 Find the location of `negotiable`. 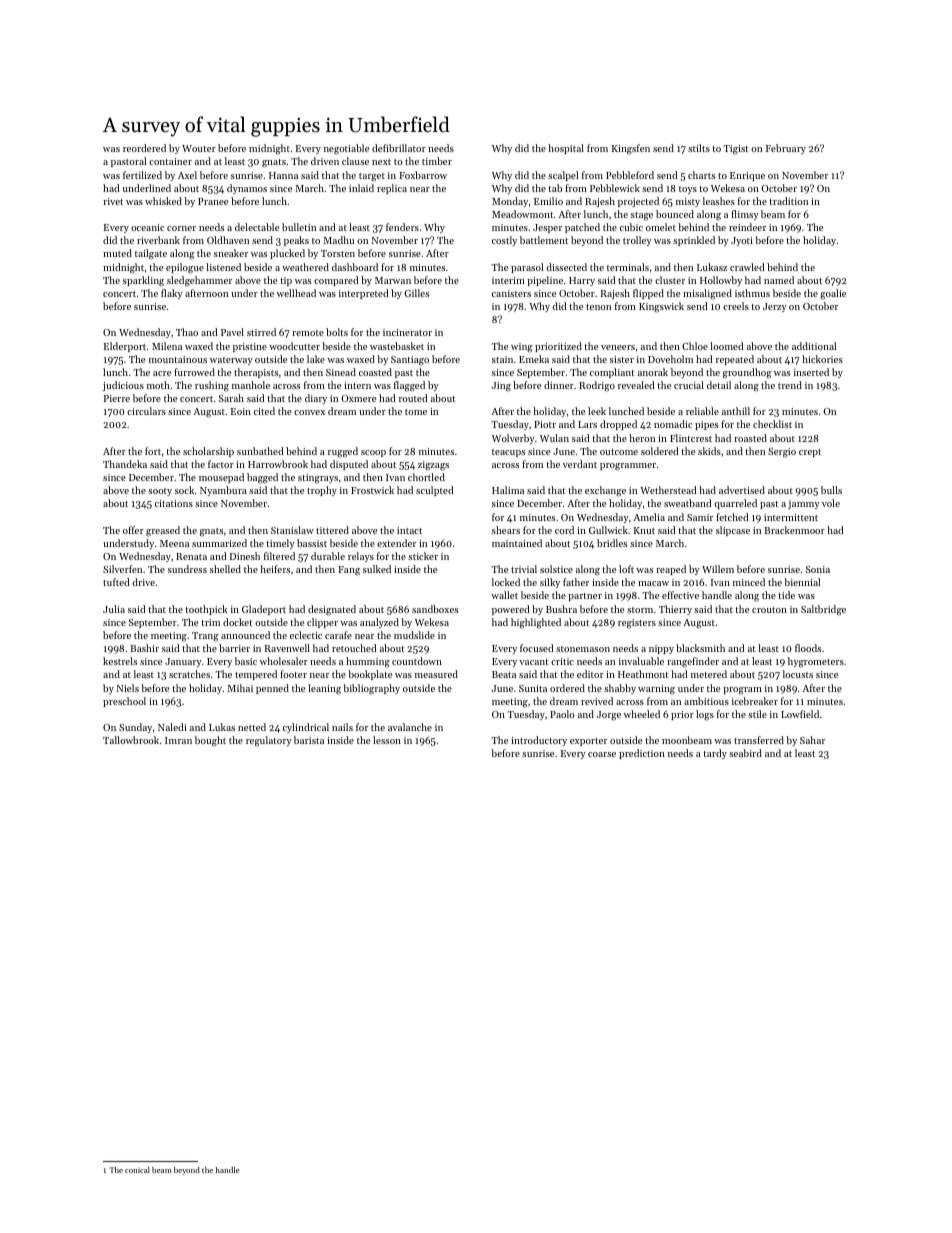

negotiable is located at coordinates (346, 149).
